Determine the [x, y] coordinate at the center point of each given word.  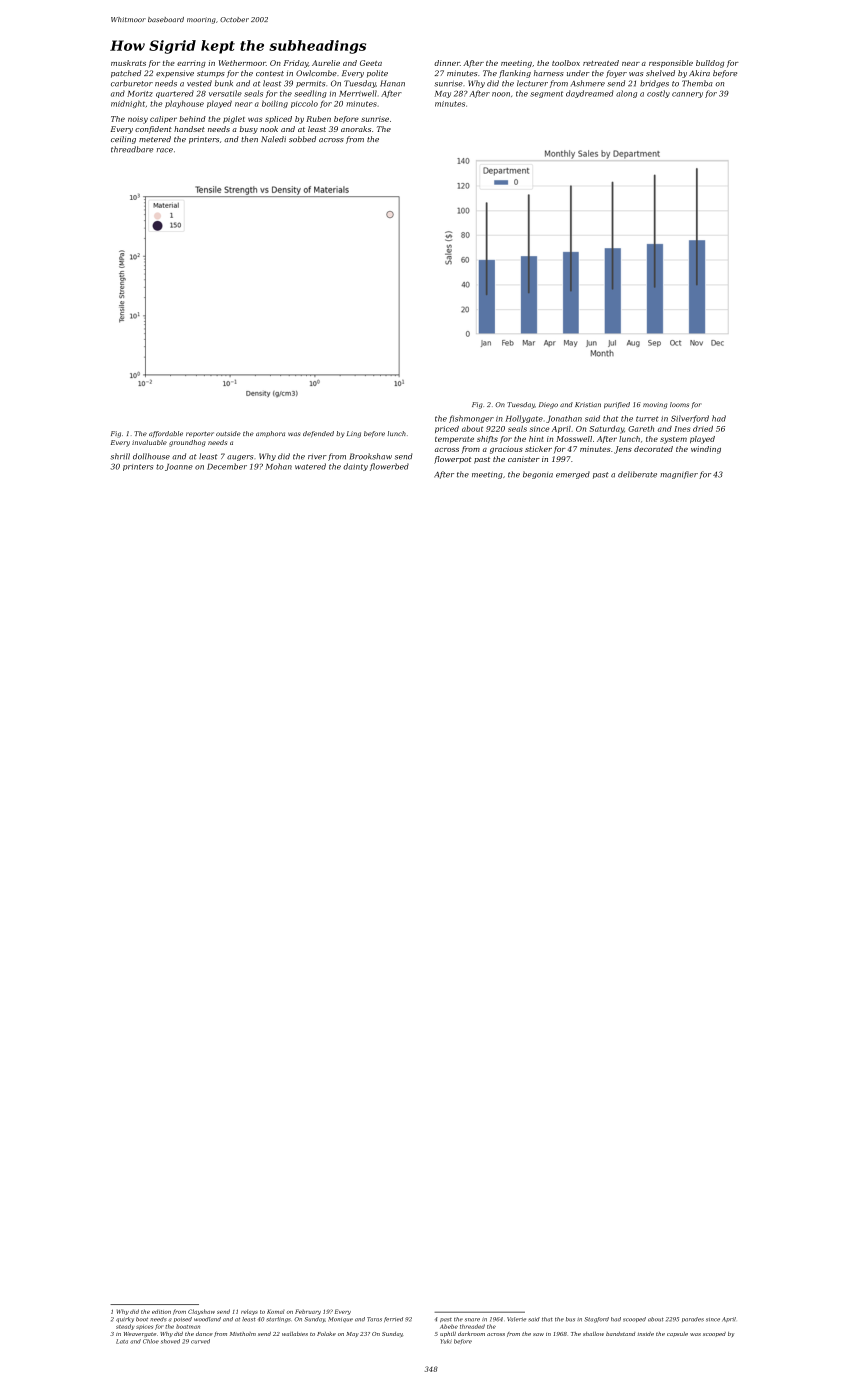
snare [472, 1320]
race [165, 150]
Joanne [179, 467]
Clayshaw [201, 1312]
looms [679, 404]
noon [501, 94]
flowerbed [389, 467]
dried [703, 429]
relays [249, 1312]
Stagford [596, 1320]
